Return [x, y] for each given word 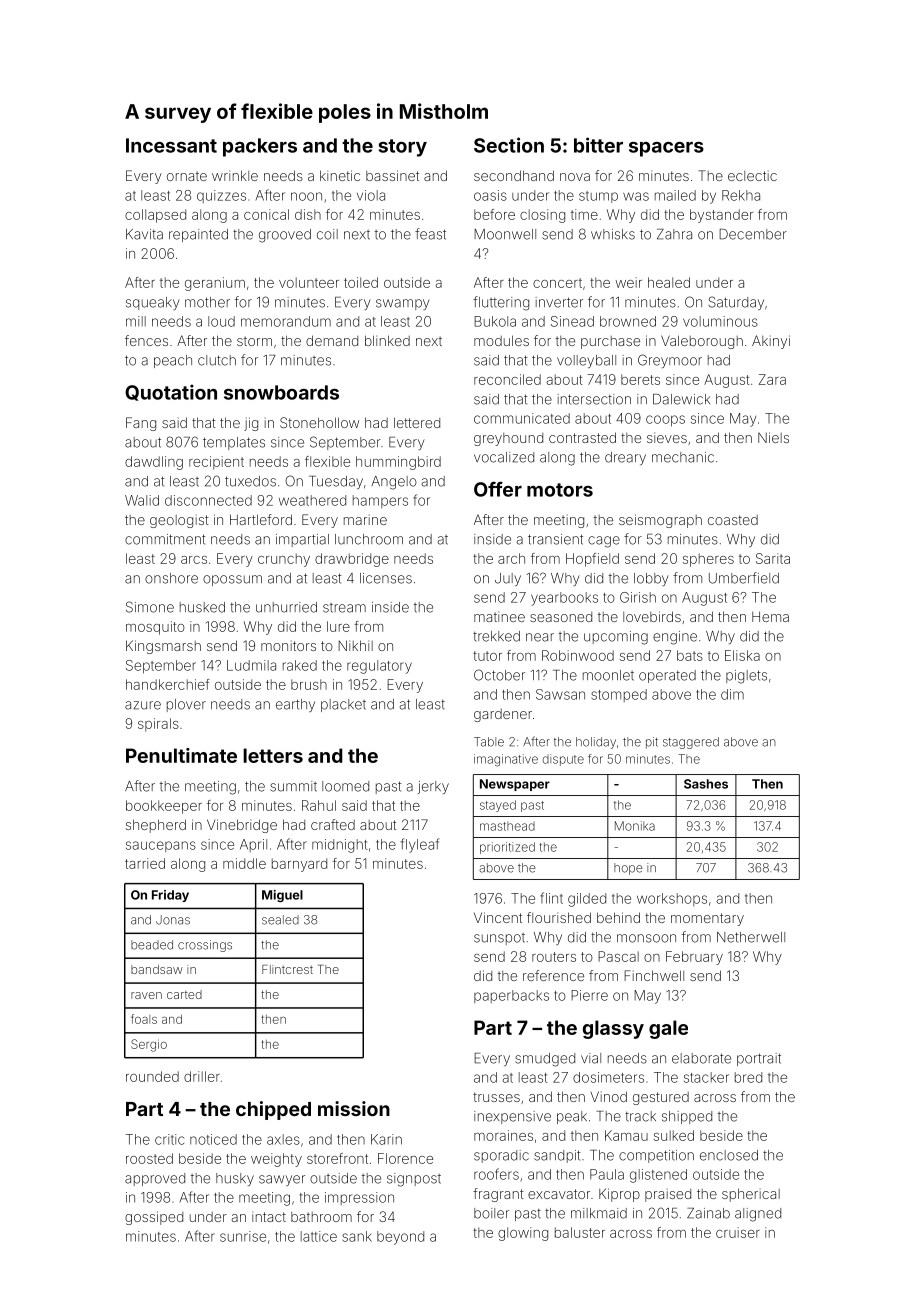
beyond [400, 1238]
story [403, 148]
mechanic [683, 457]
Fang [141, 424]
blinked [387, 340]
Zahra [674, 234]
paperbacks [511, 996]
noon [306, 196]
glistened [658, 1176]
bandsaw [157, 969]
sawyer [282, 1180]
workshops [672, 899]
